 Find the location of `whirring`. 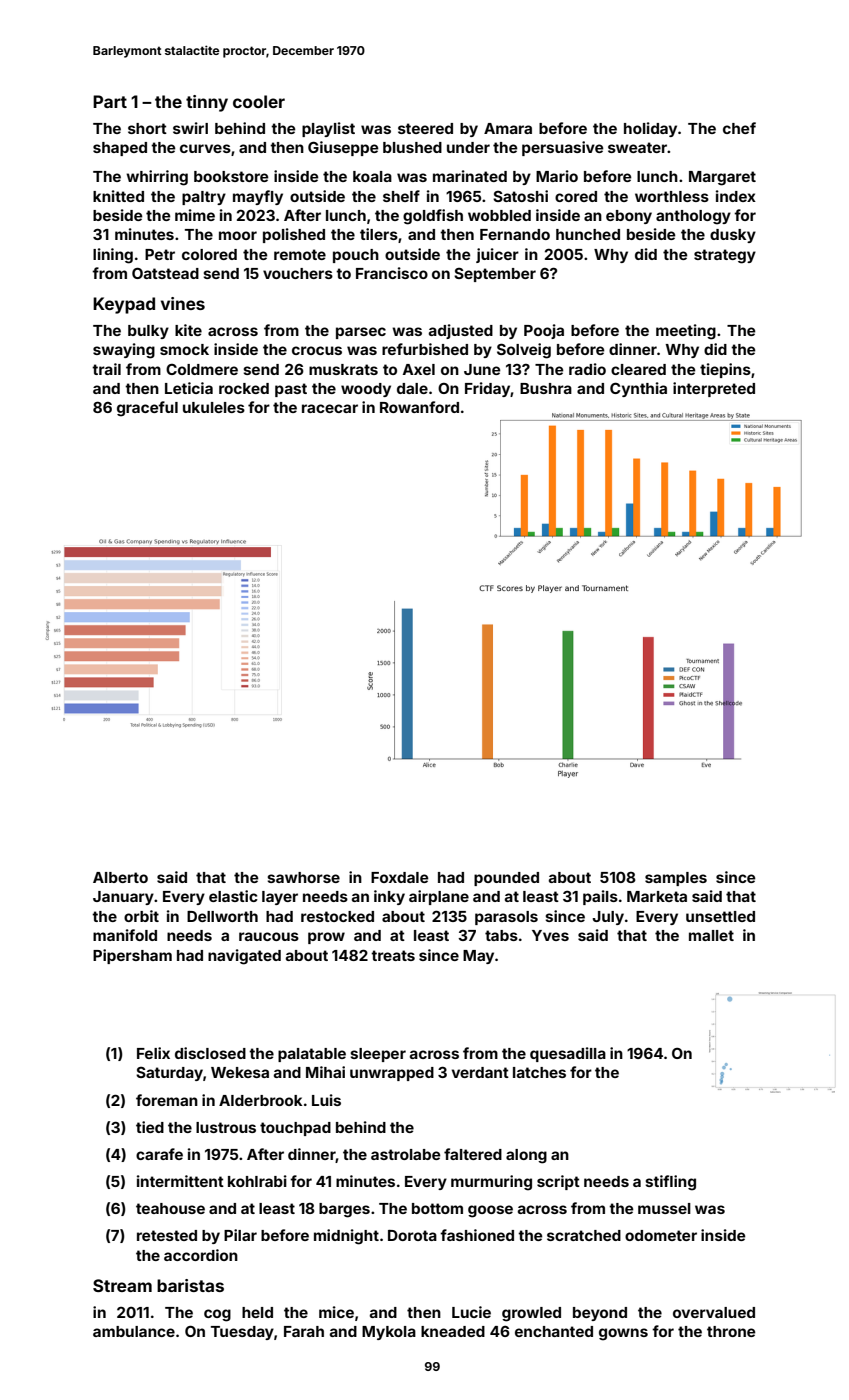

whirring is located at coordinates (157, 178).
